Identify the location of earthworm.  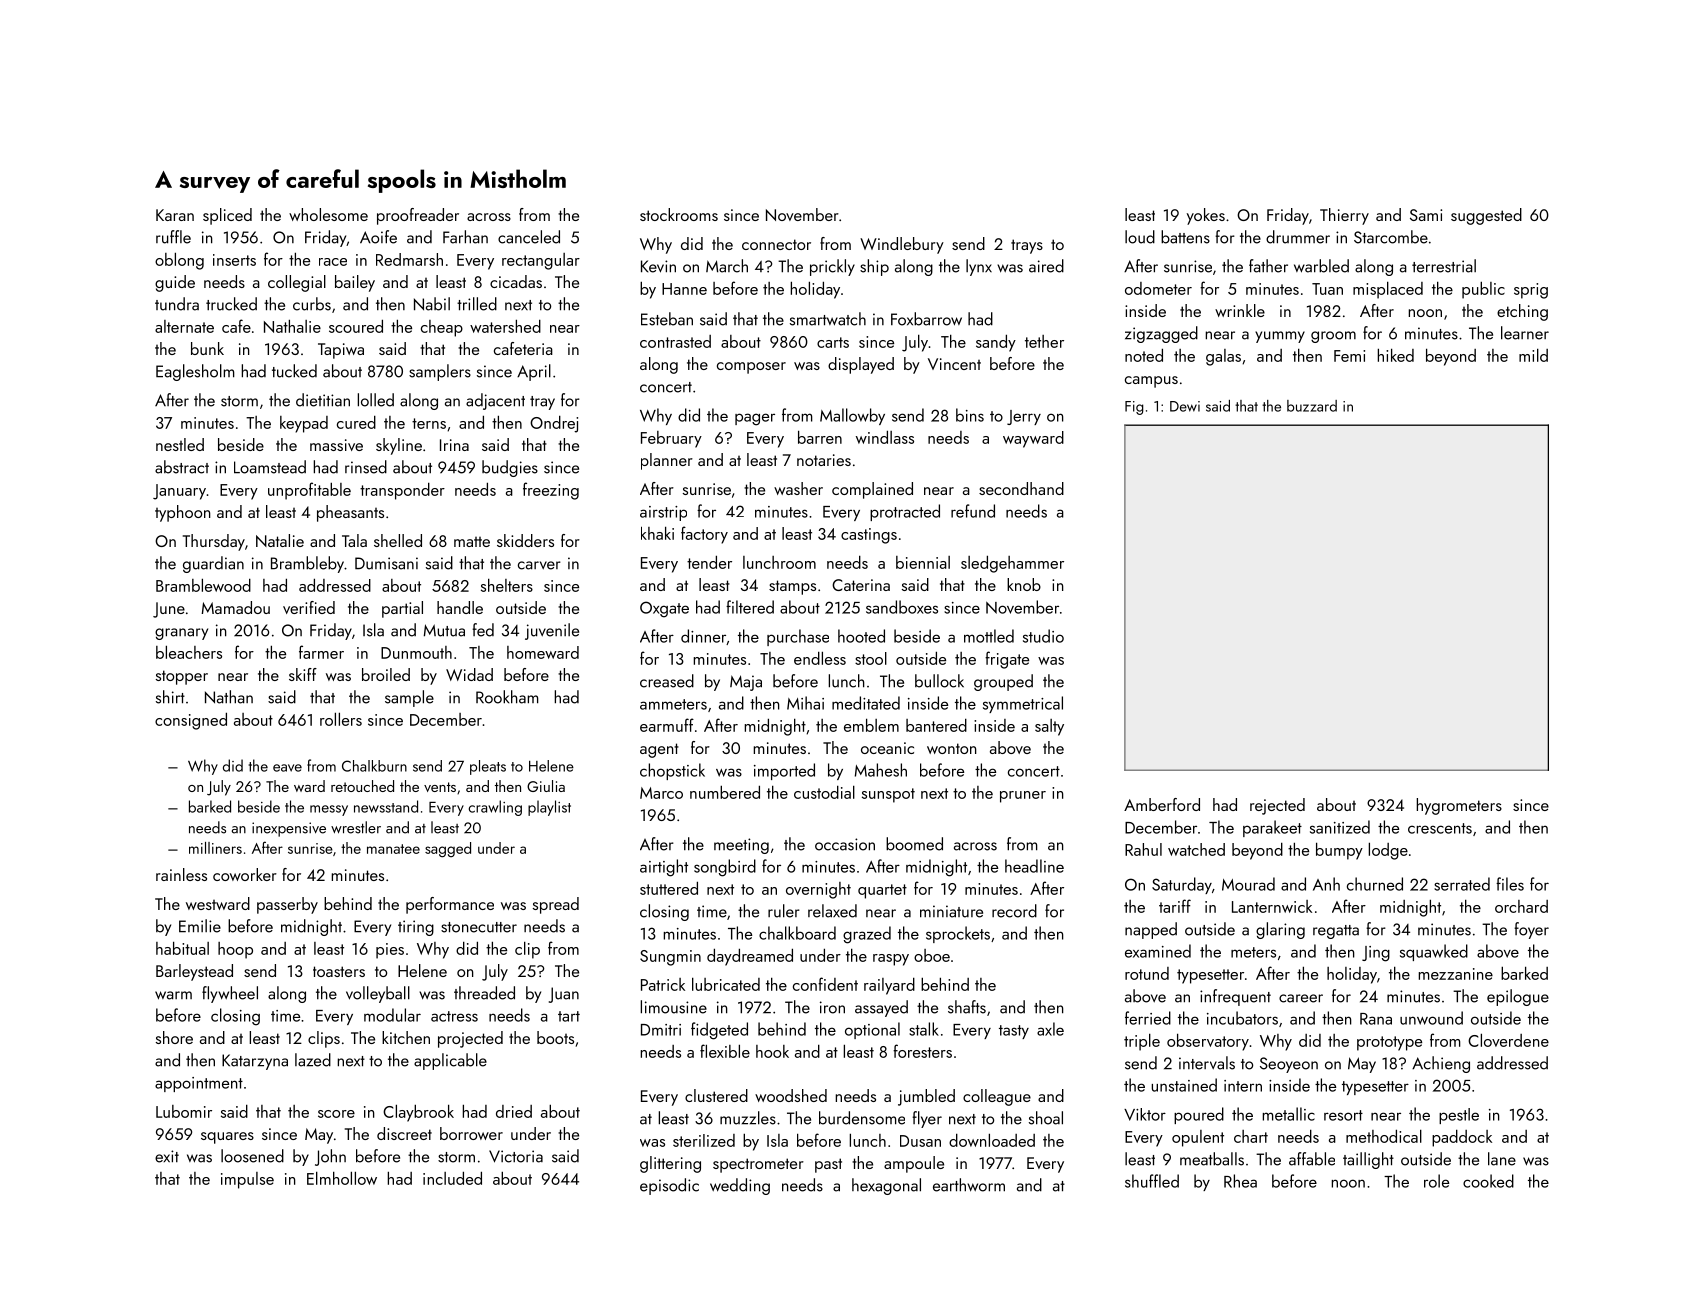
(969, 1185).
